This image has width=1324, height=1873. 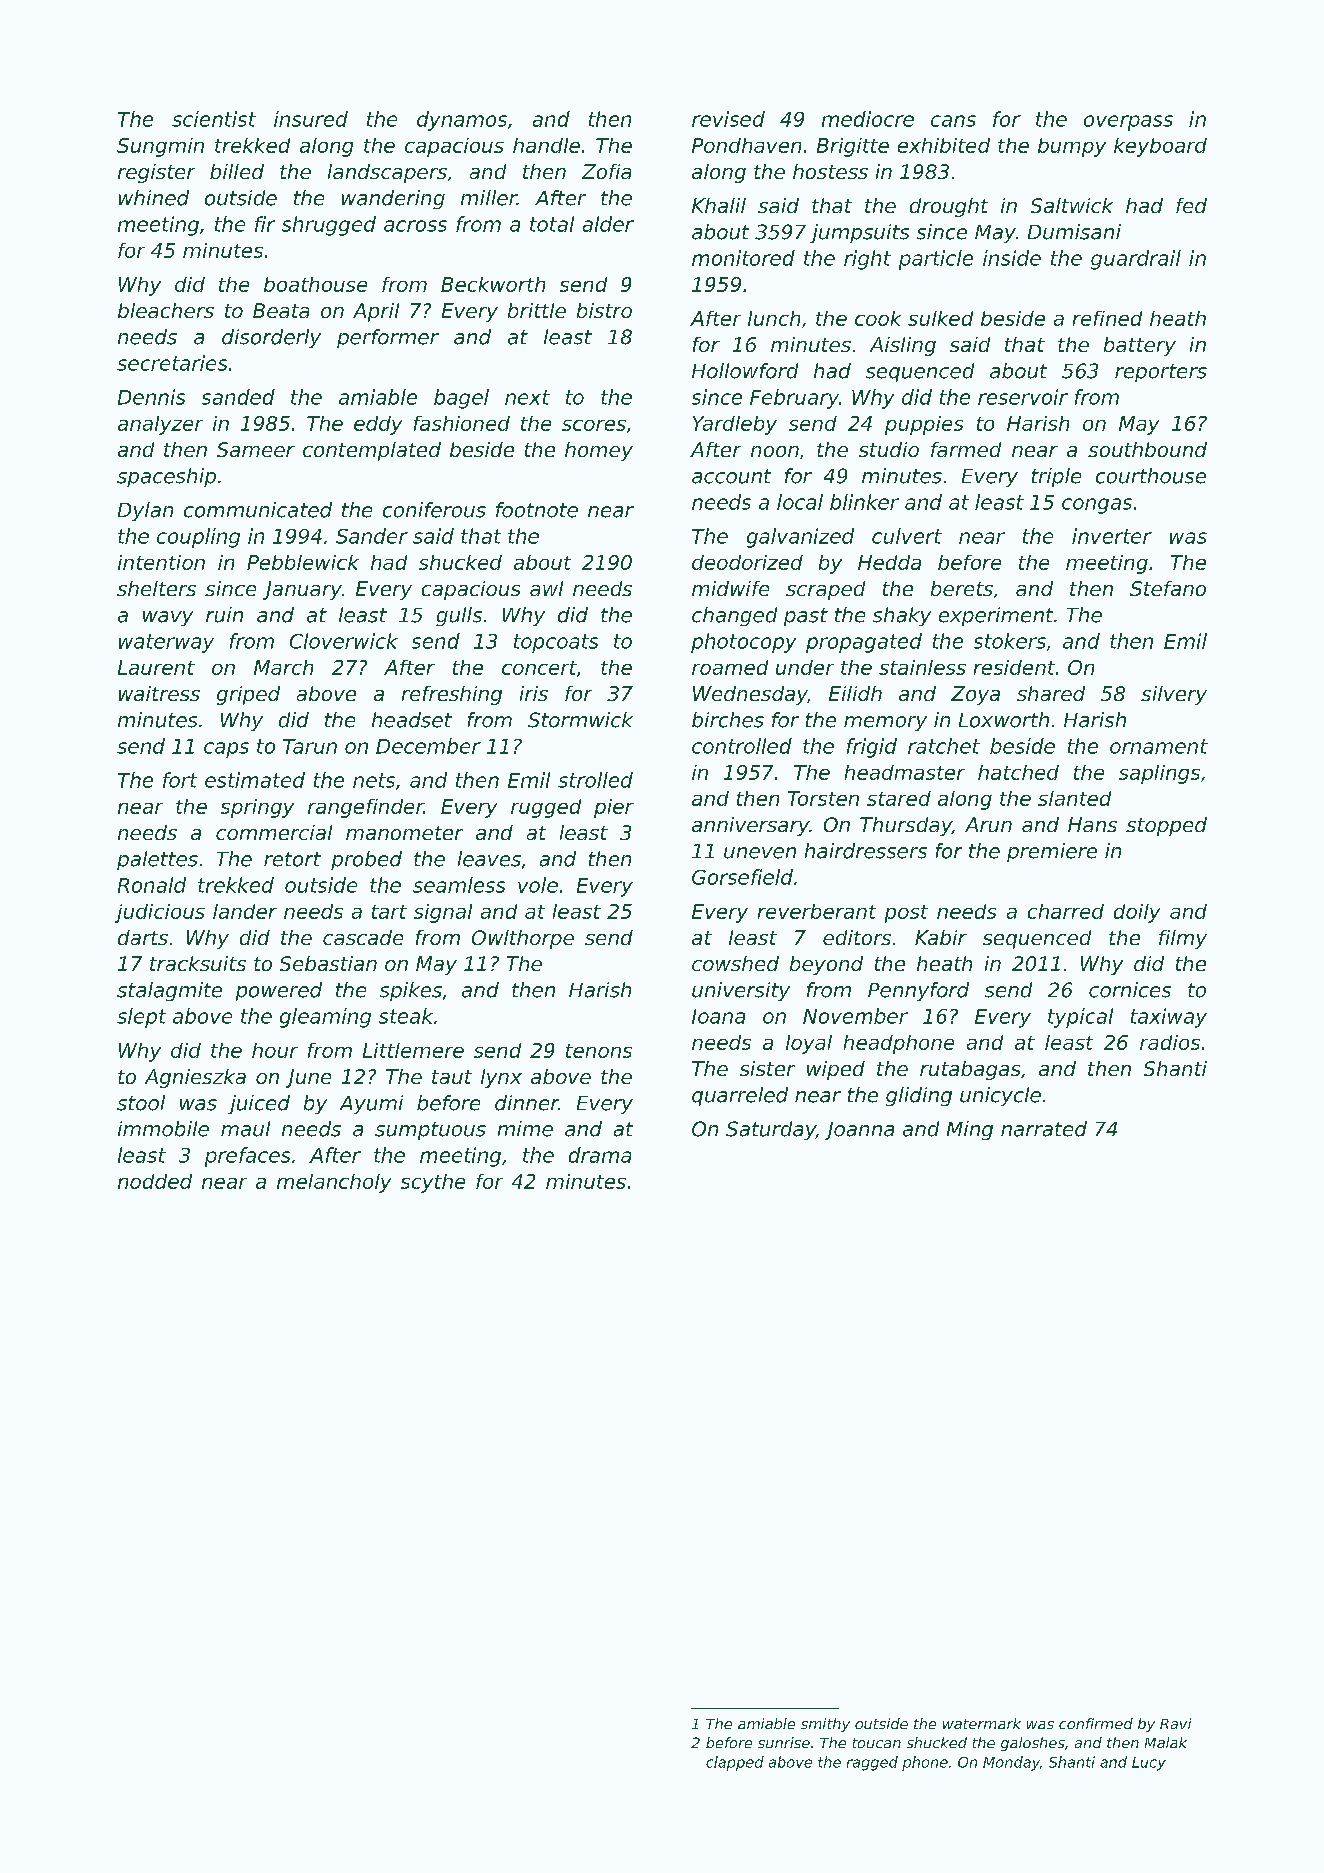 I want to click on smithy, so click(x=825, y=1725).
